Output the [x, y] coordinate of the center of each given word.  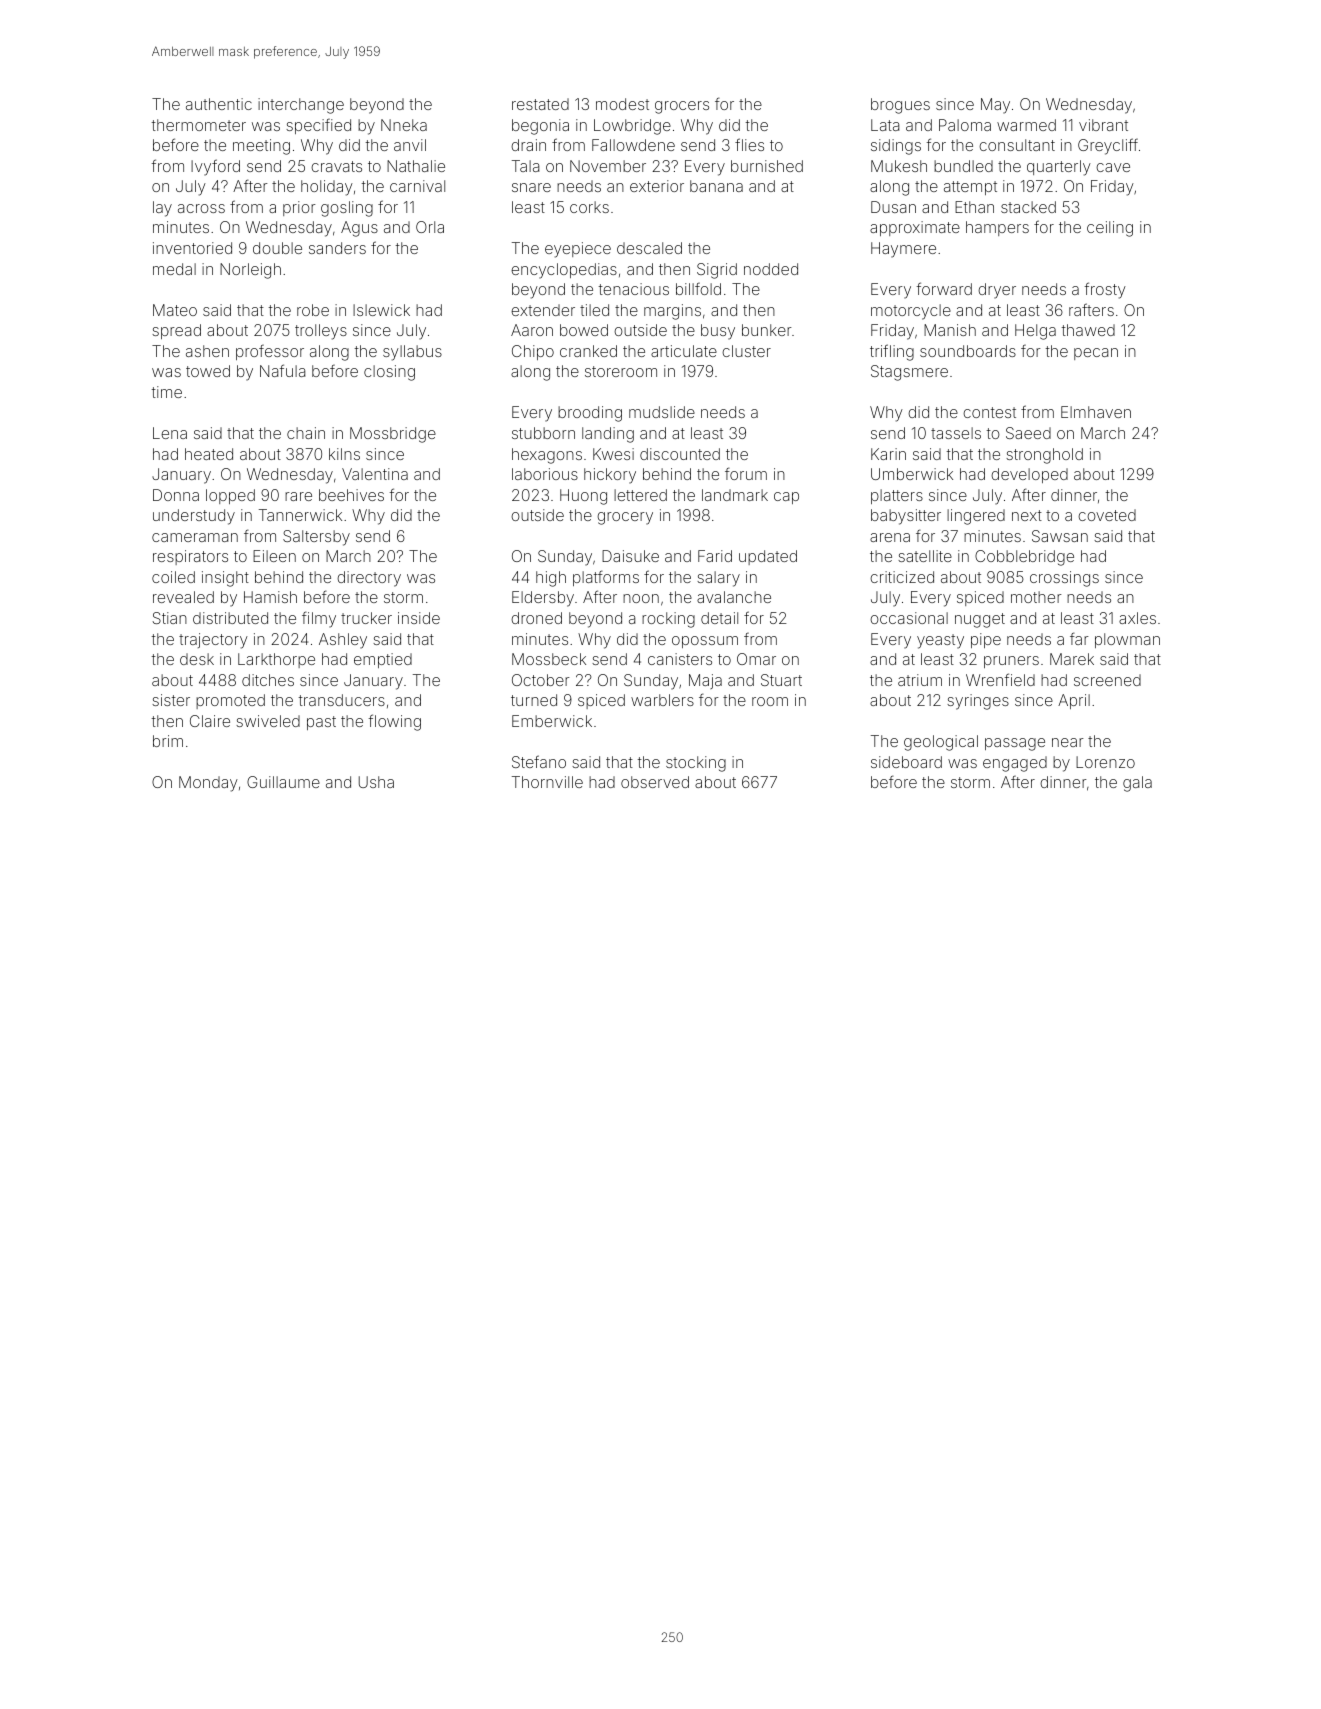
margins [672, 312]
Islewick [381, 310]
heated [209, 454]
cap [786, 498]
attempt [970, 188]
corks [589, 207]
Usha [376, 782]
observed [655, 782]
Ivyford [215, 167]
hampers [997, 228]
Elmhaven [1096, 412]
